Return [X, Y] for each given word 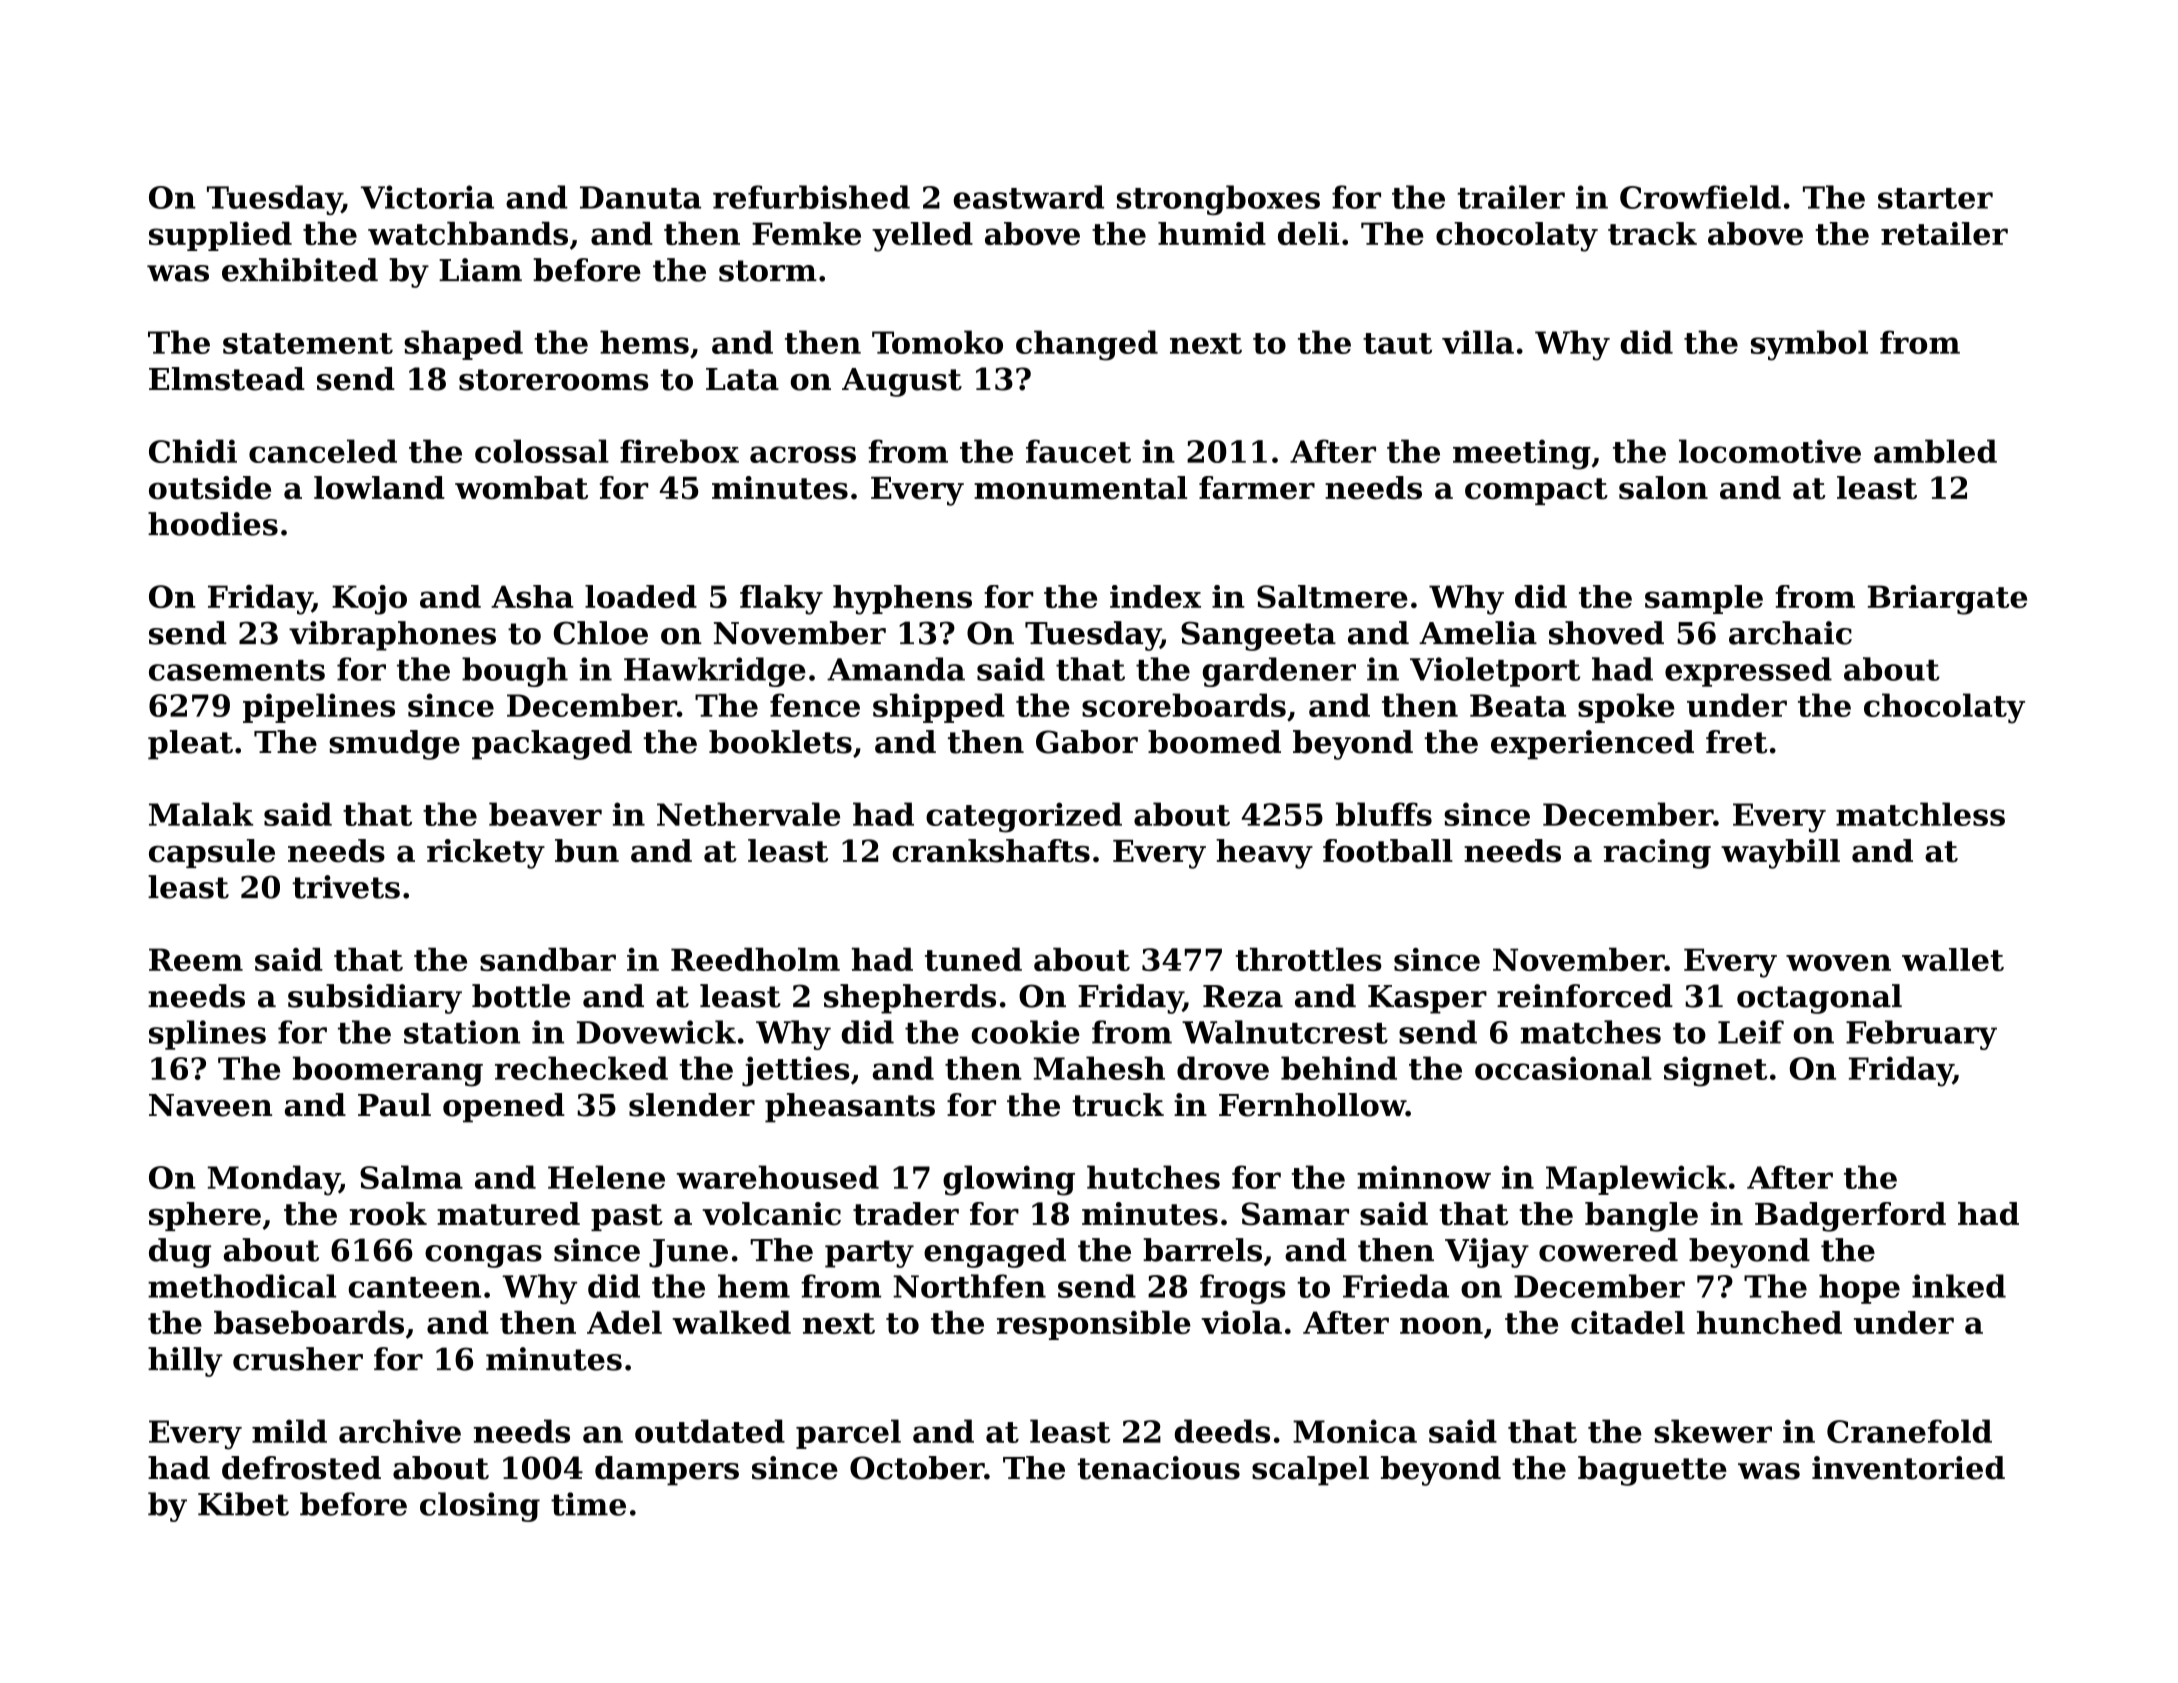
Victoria [427, 197]
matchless [1920, 814]
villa [1478, 342]
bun [587, 851]
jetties [796, 1071]
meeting [1522, 454]
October [917, 1468]
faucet [1078, 451]
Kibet [243, 1504]
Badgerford [1850, 1217]
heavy [1264, 854]
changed [1087, 345]
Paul [394, 1105]
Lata [742, 379]
